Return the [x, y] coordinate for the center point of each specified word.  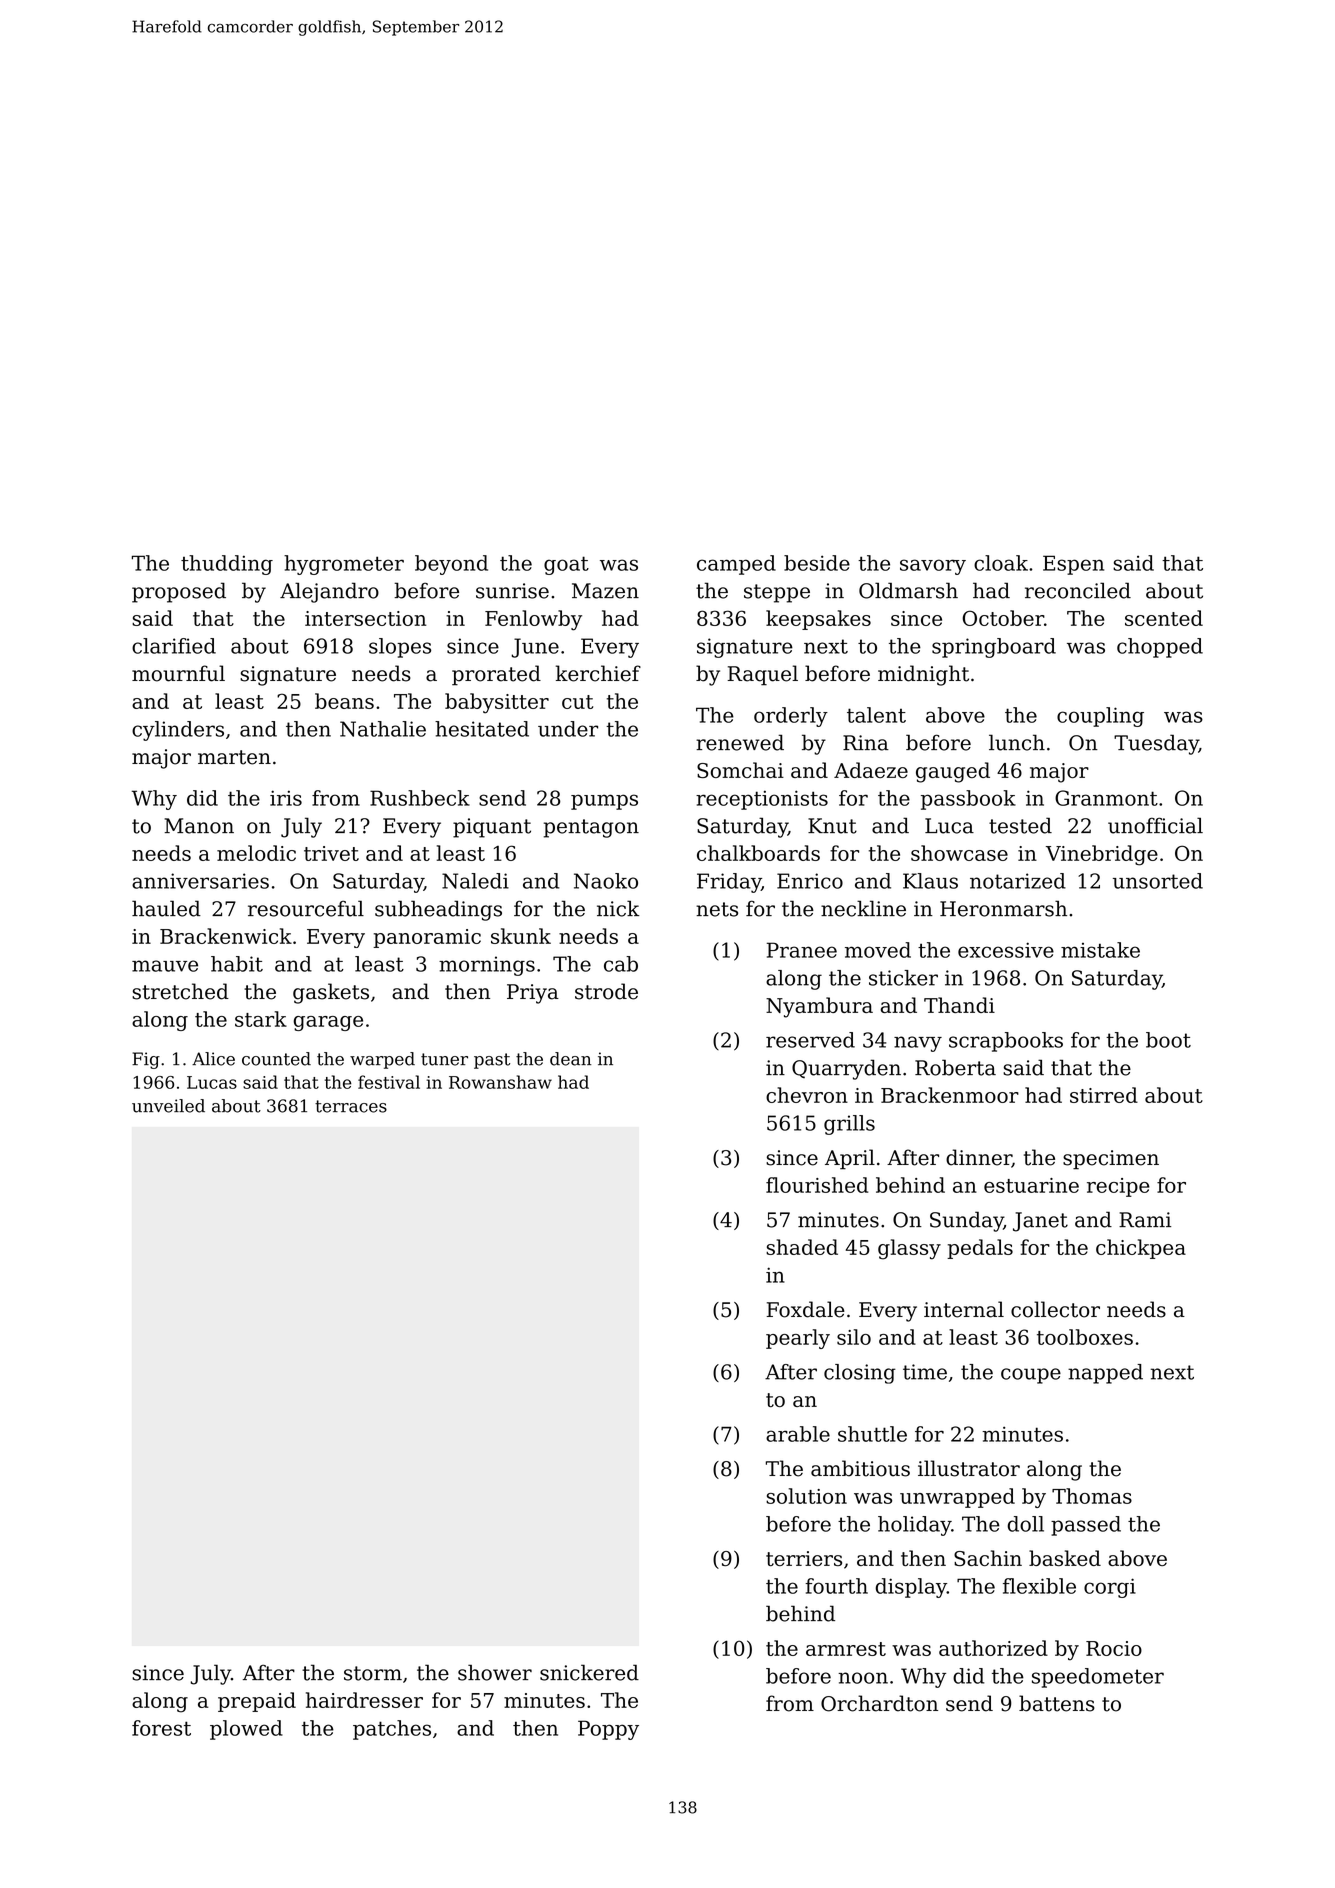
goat [566, 565]
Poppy [608, 1730]
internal [964, 1309]
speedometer [1098, 1678]
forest [161, 1728]
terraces [351, 1106]
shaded [802, 1247]
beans [344, 701]
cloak [1001, 563]
